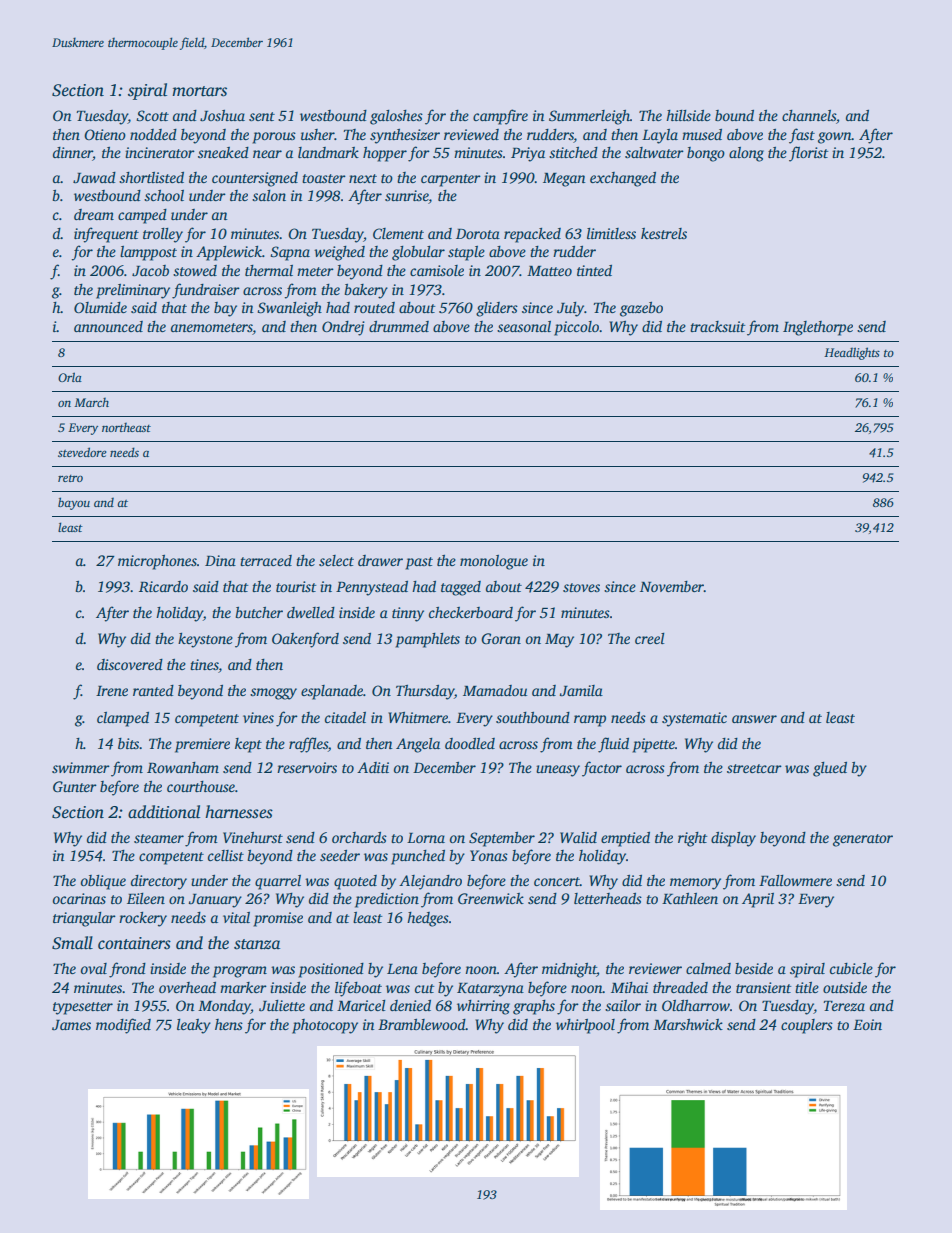 The height and width of the document is (1233, 952). Describe the element at coordinates (199, 91) in the document. I see `mortars` at that location.
